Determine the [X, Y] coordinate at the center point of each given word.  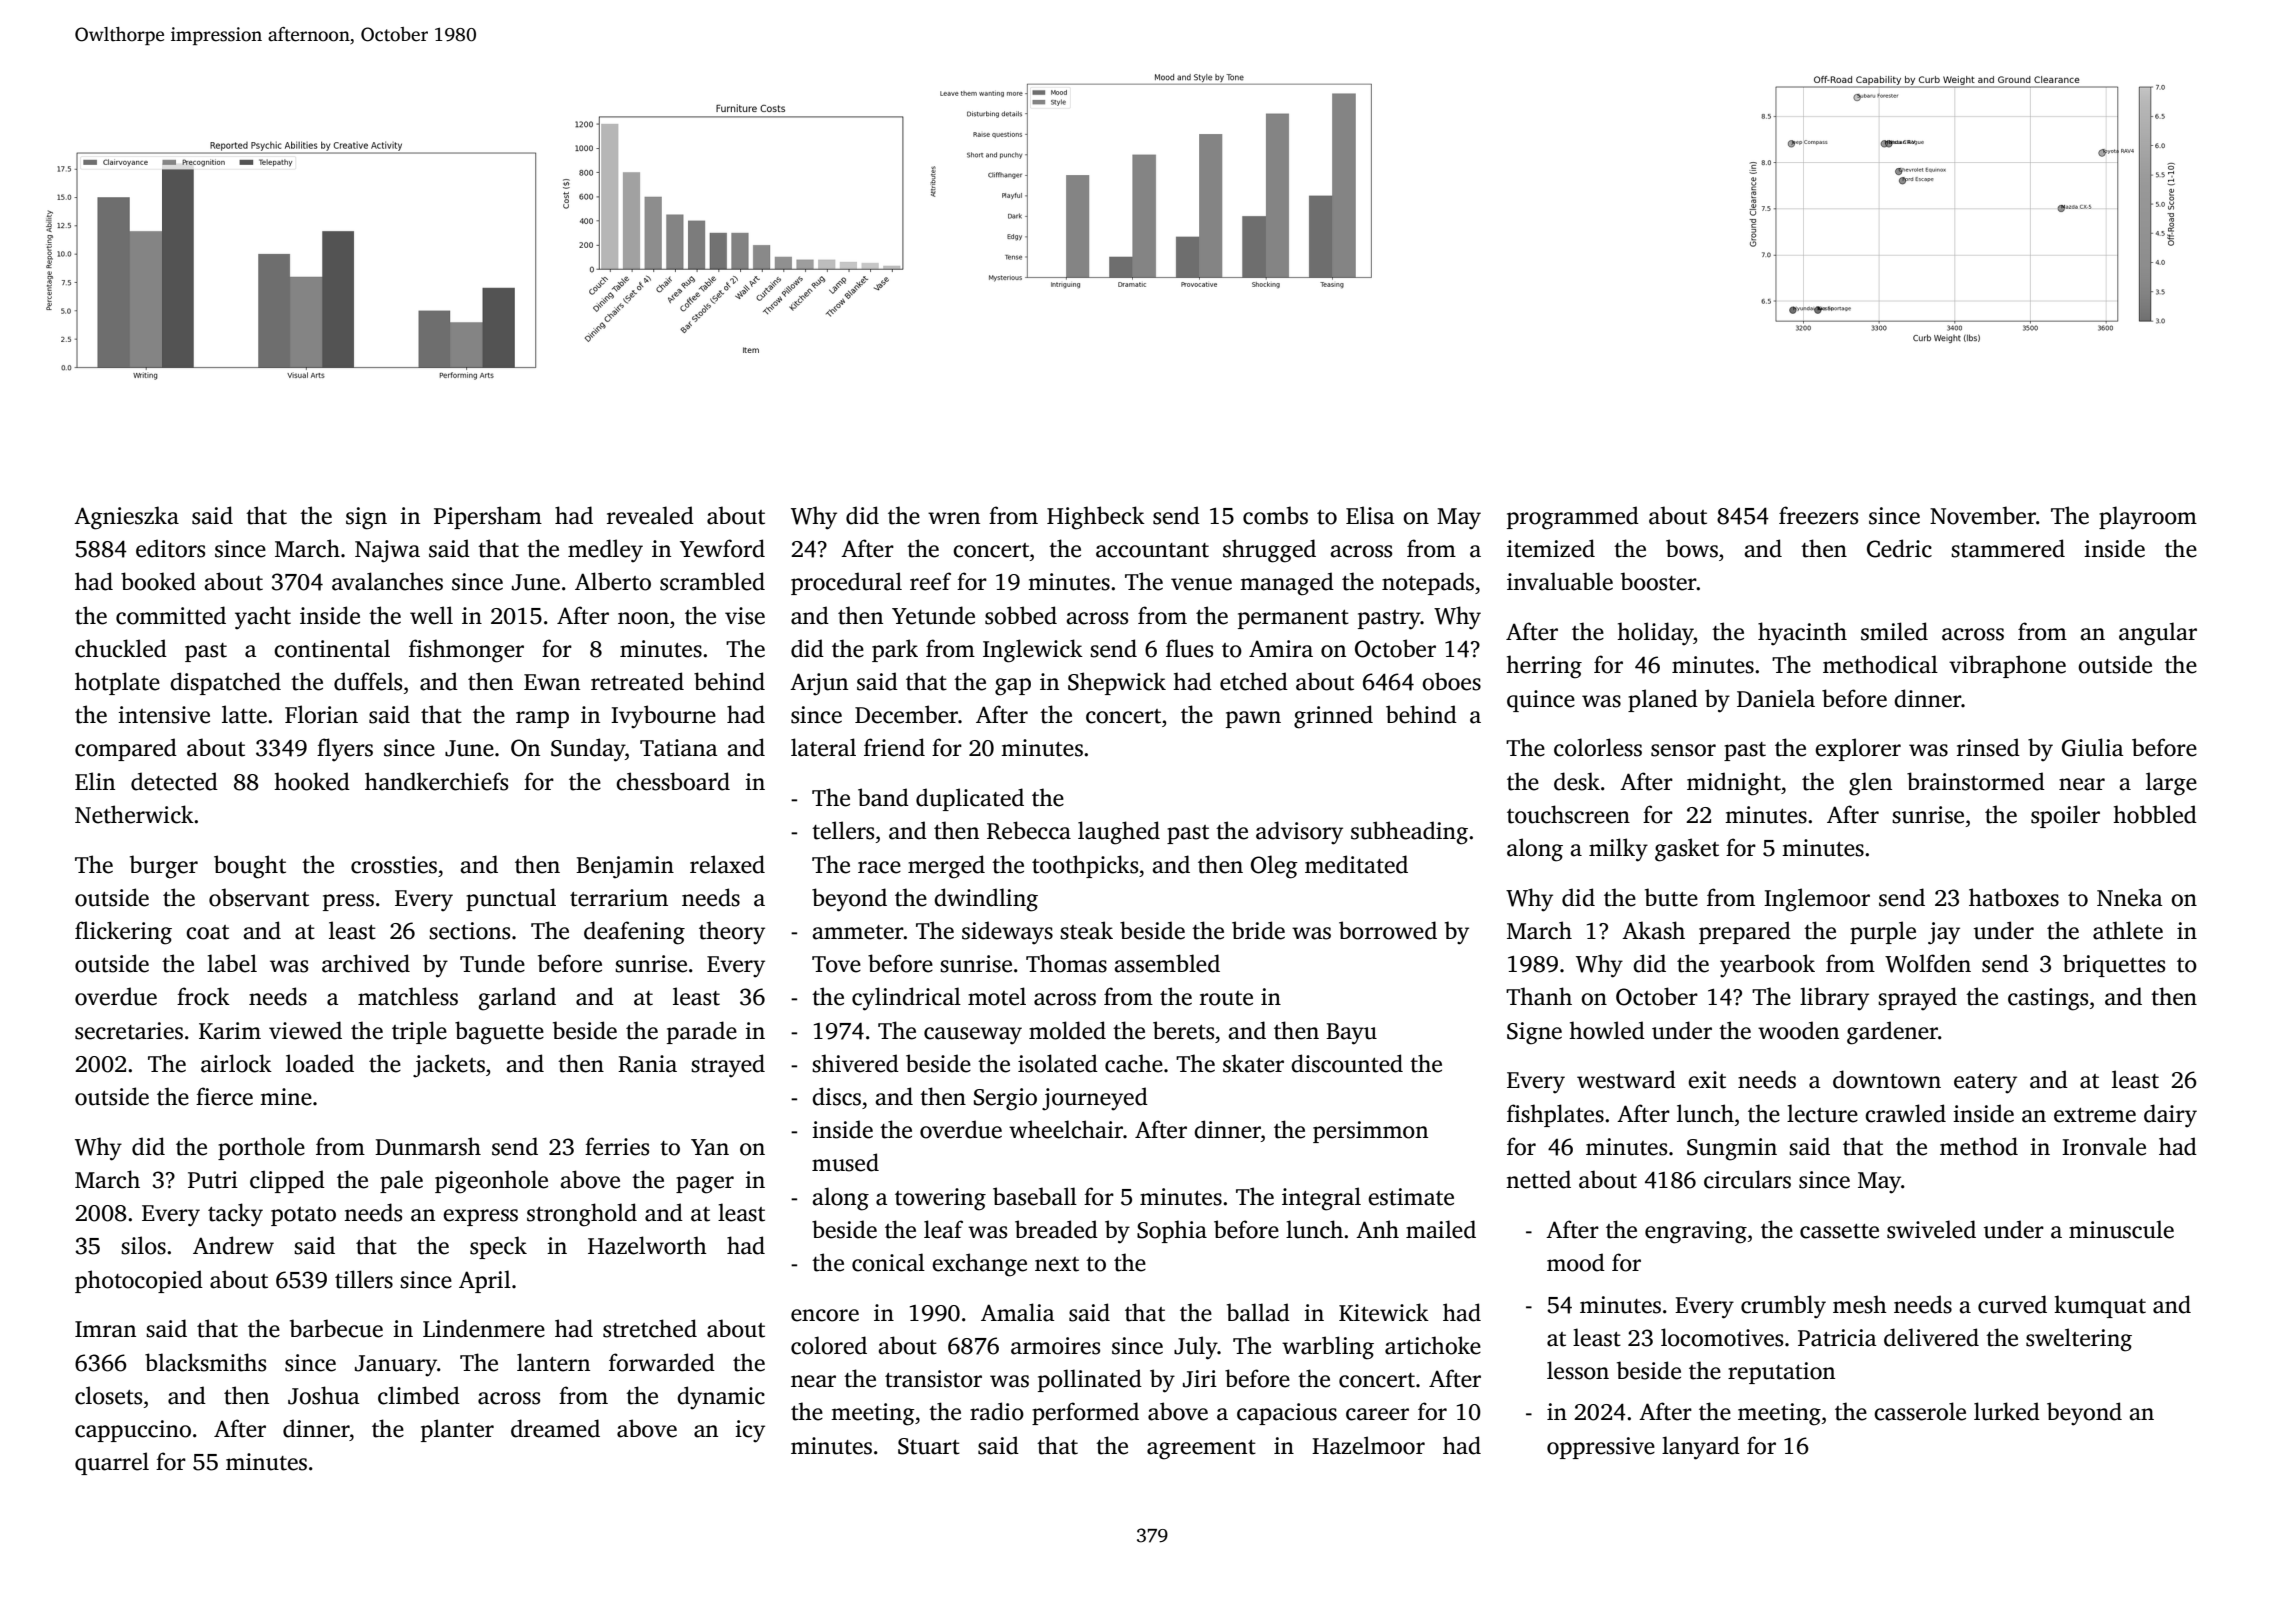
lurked [2007, 1411]
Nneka [2130, 897]
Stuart [929, 1446]
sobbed [1021, 615]
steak [1086, 930]
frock [203, 996]
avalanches [387, 581]
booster [1659, 581]
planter [457, 1430]
